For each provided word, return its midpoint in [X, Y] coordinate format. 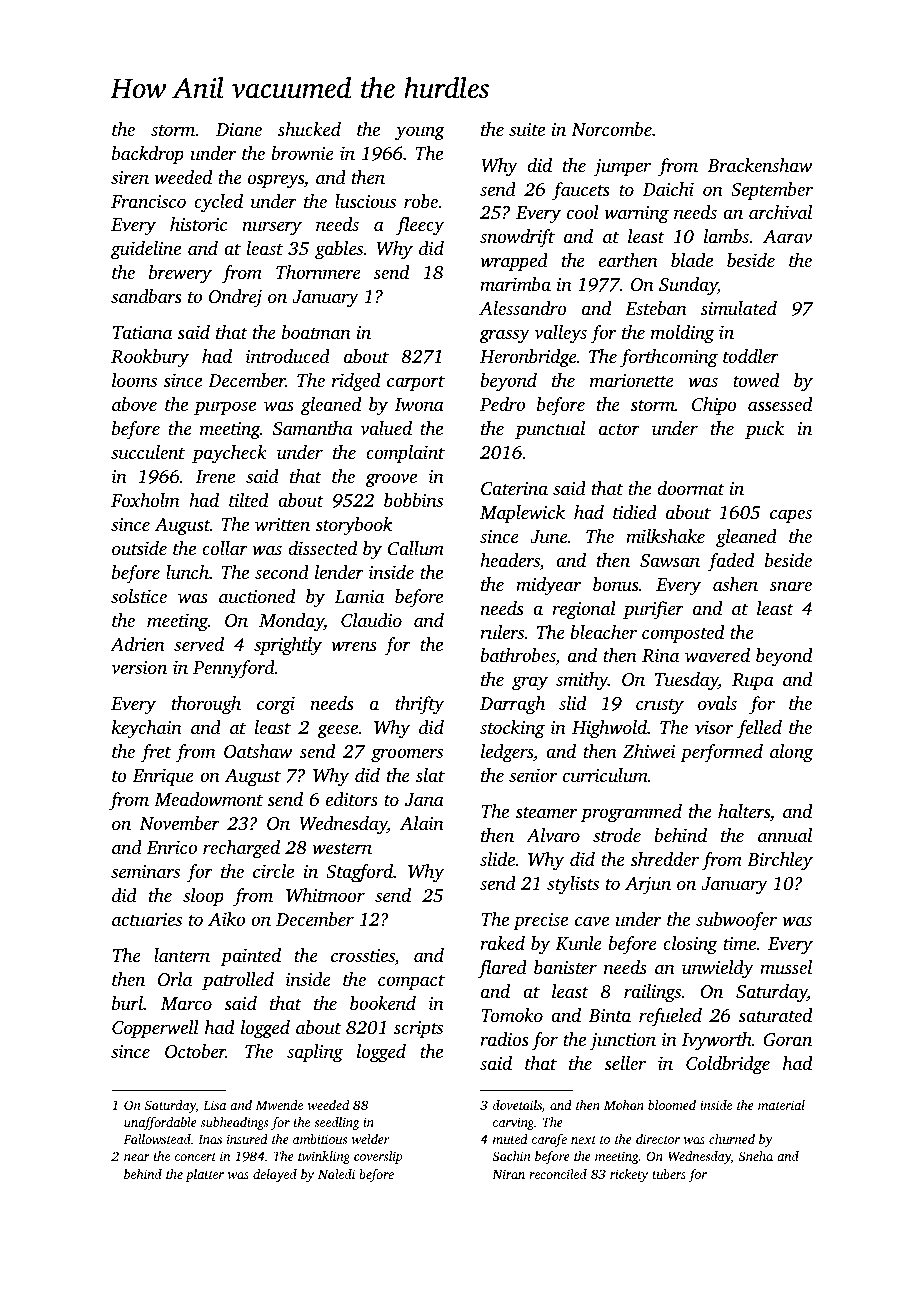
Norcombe [611, 129]
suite [527, 129]
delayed [275, 1175]
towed [756, 380]
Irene [215, 476]
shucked [309, 129]
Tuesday [686, 681]
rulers [502, 632]
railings [652, 993]
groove [391, 480]
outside [139, 548]
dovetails [517, 1105]
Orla [175, 979]
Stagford [359, 873]
